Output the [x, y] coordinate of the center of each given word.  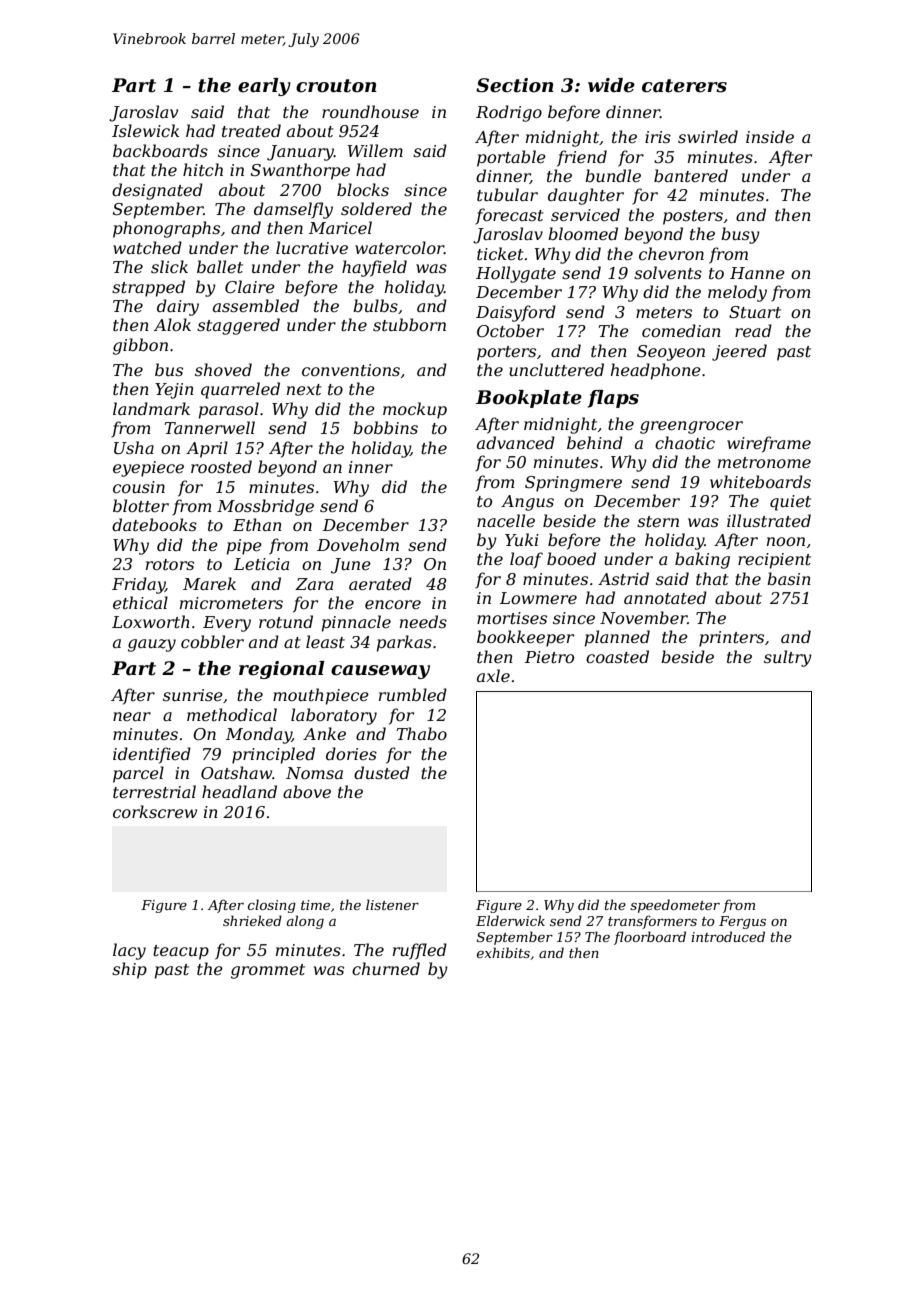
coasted [617, 656]
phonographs [166, 229]
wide [611, 85]
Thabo [422, 733]
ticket [500, 253]
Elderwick [510, 920]
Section [515, 85]
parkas [404, 643]
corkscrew [155, 811]
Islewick [145, 130]
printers [731, 639]
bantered [691, 175]
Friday [138, 585]
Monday [259, 735]
